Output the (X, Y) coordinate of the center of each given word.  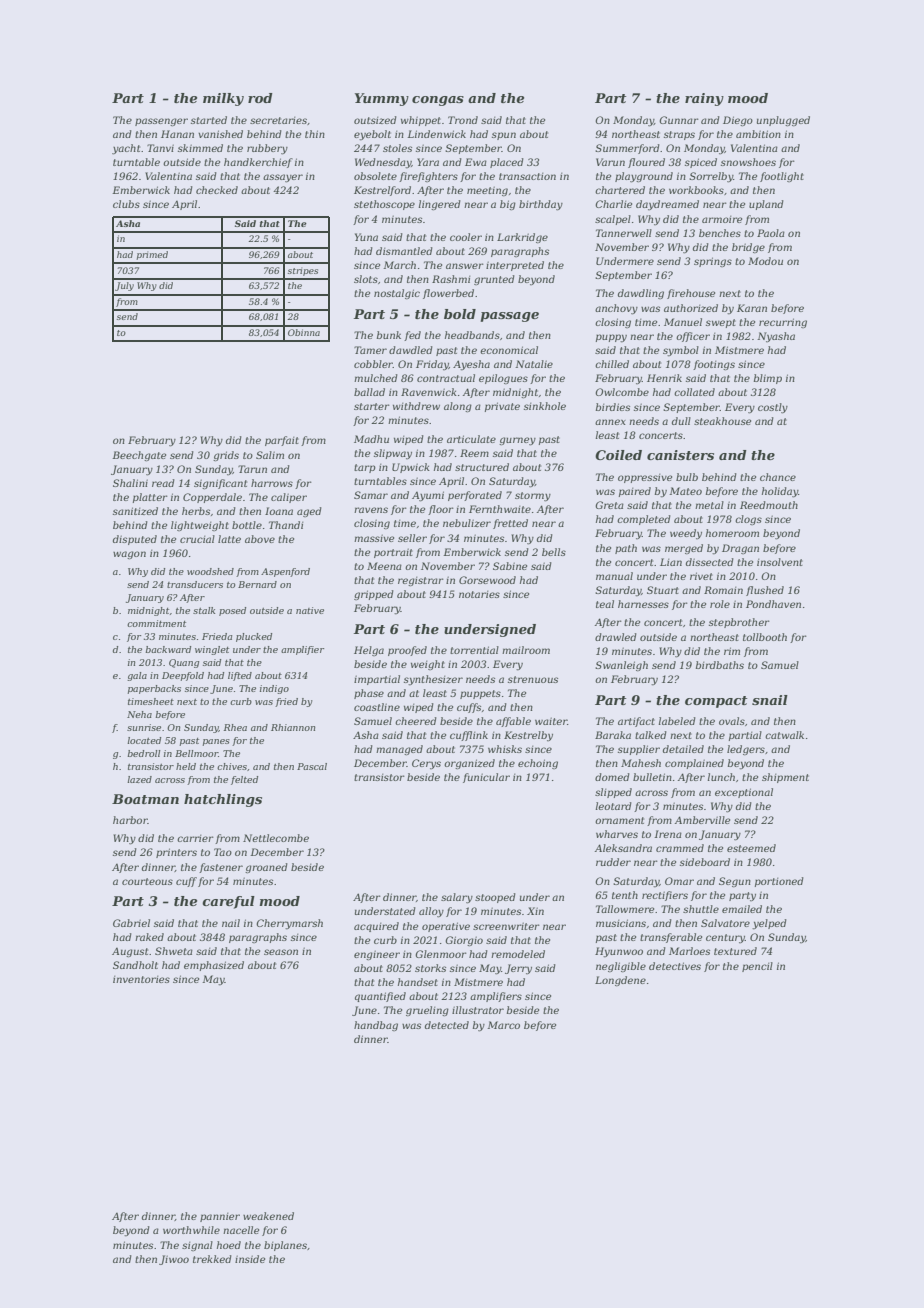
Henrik (664, 378)
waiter (551, 721)
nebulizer (467, 523)
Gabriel (131, 923)
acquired (376, 927)
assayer (283, 178)
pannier (220, 1217)
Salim (270, 455)
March (399, 265)
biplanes (285, 1246)
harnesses (643, 604)
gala (137, 676)
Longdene (620, 981)
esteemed (751, 848)
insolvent (780, 562)
